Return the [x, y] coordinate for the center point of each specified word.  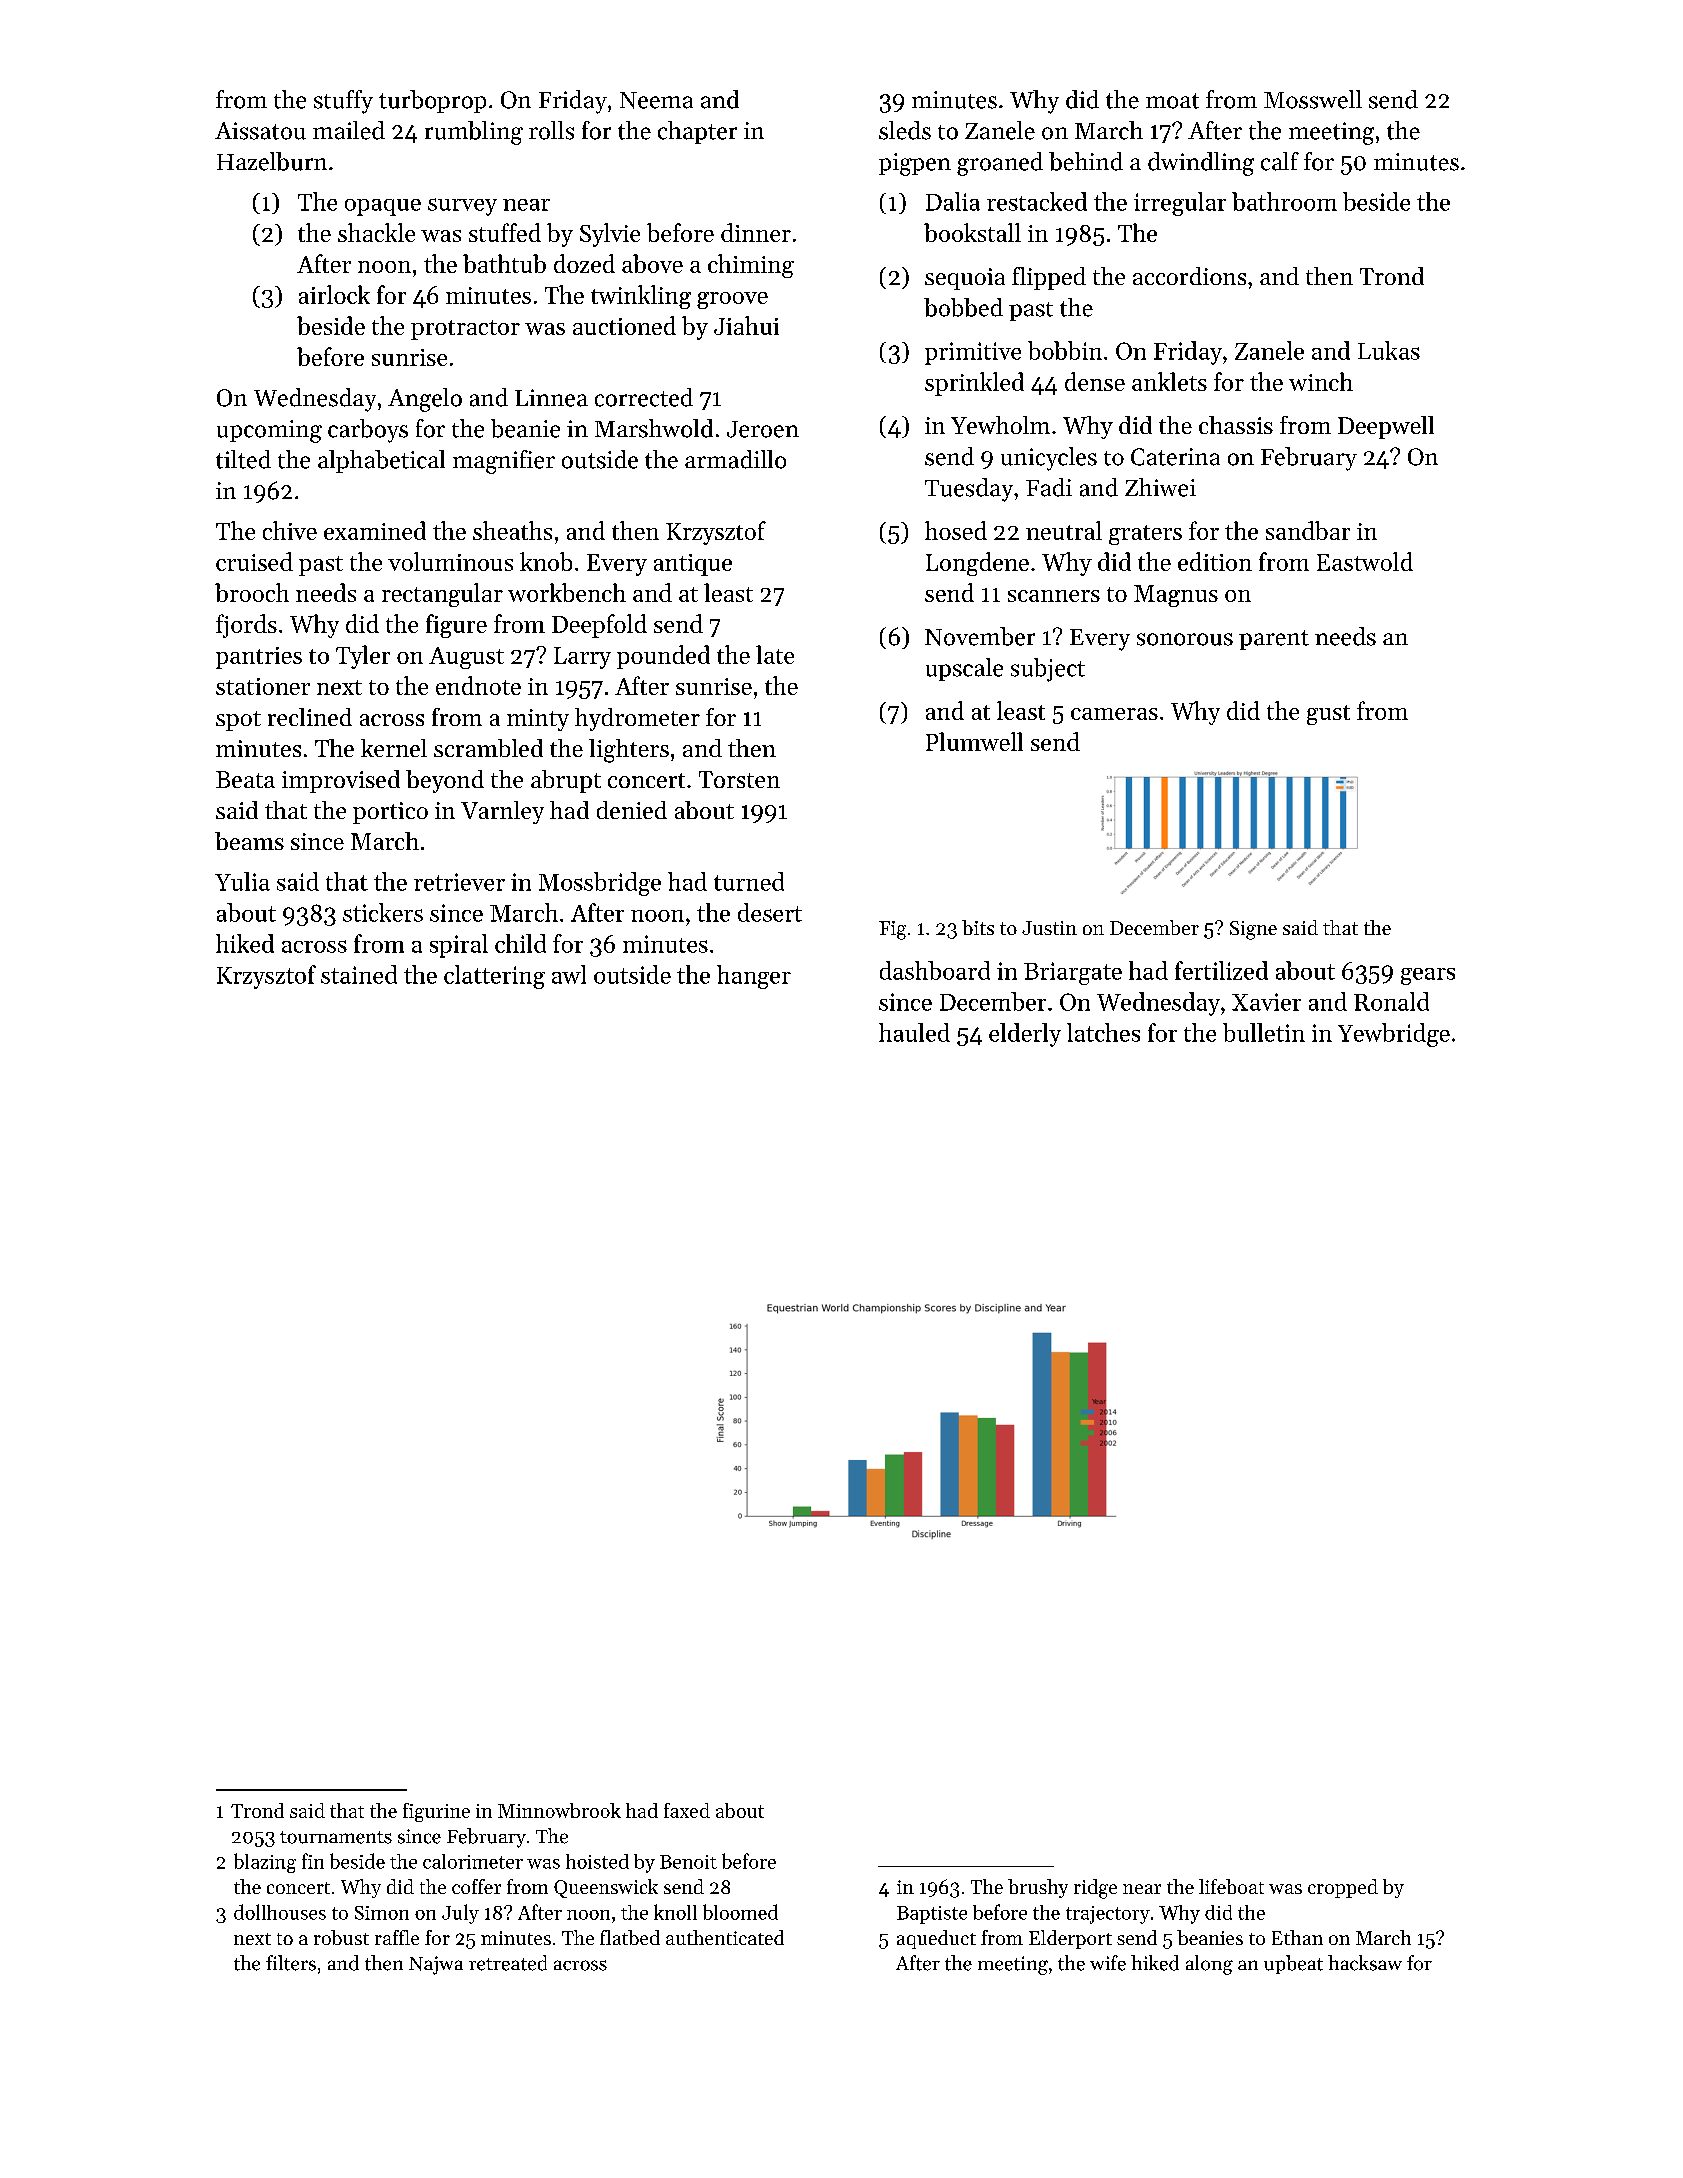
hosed [956, 530]
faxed [687, 1810]
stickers [383, 912]
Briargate [1073, 973]
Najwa [436, 1965]
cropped [1343, 1888]
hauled [914, 1032]
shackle [376, 232]
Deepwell [1386, 427]
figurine [436, 1812]
